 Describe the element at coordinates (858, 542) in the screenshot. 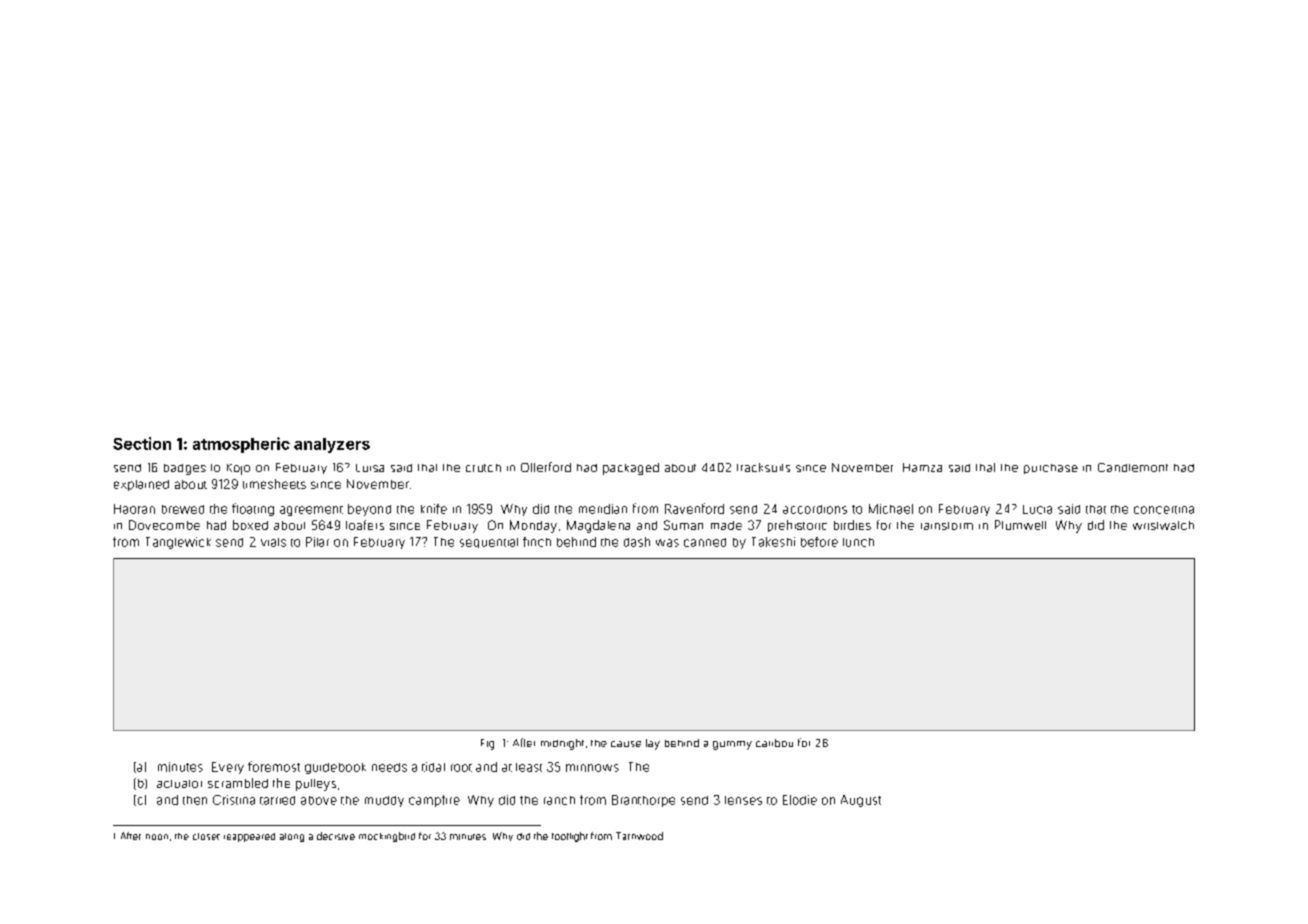

I see `lunch` at that location.
